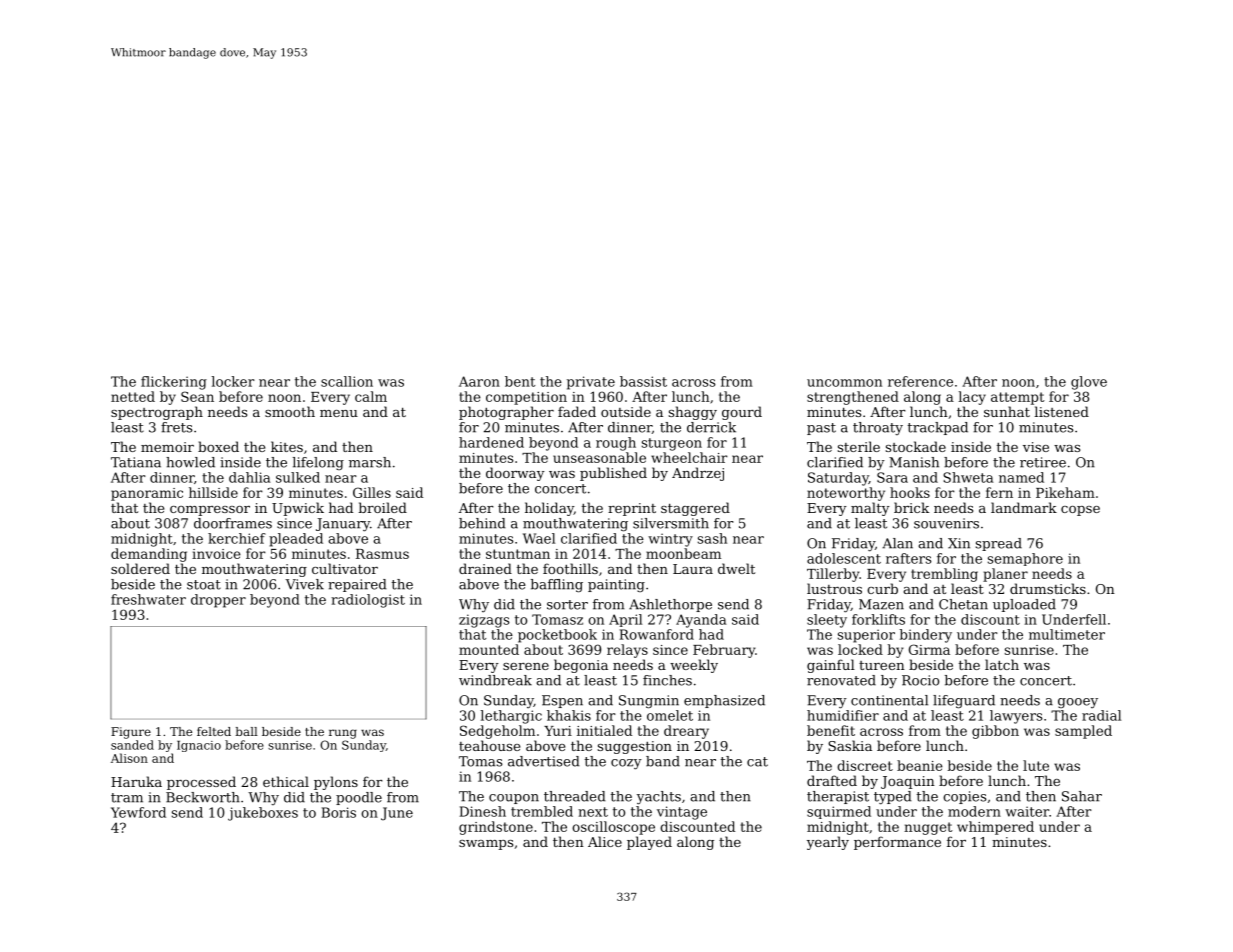 This screenshot has height=952, width=1233. Describe the element at coordinates (920, 381) in the screenshot. I see `reference` at that location.
